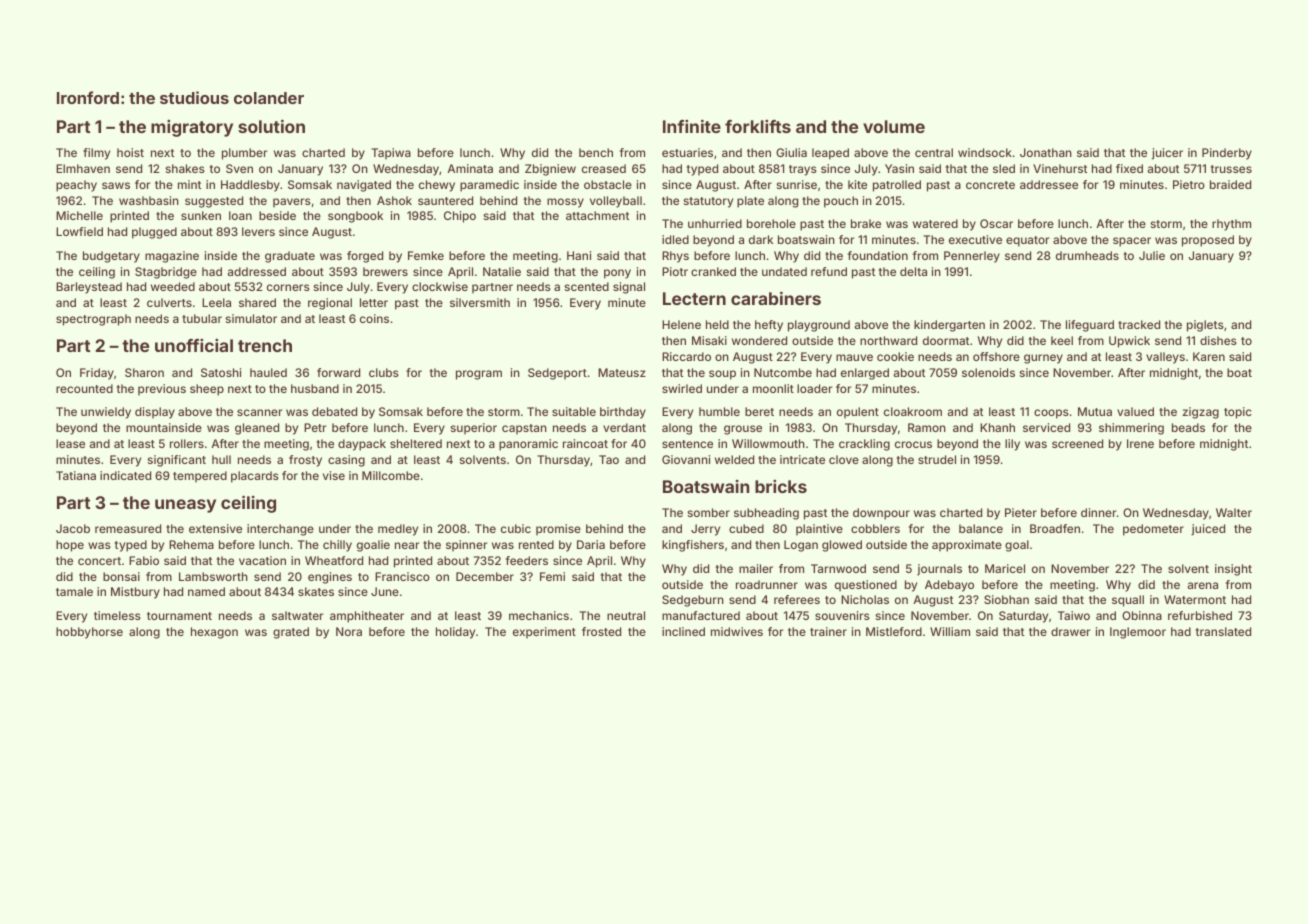 The image size is (1308, 924). Describe the element at coordinates (597, 215) in the page. I see `attachment` at that location.
